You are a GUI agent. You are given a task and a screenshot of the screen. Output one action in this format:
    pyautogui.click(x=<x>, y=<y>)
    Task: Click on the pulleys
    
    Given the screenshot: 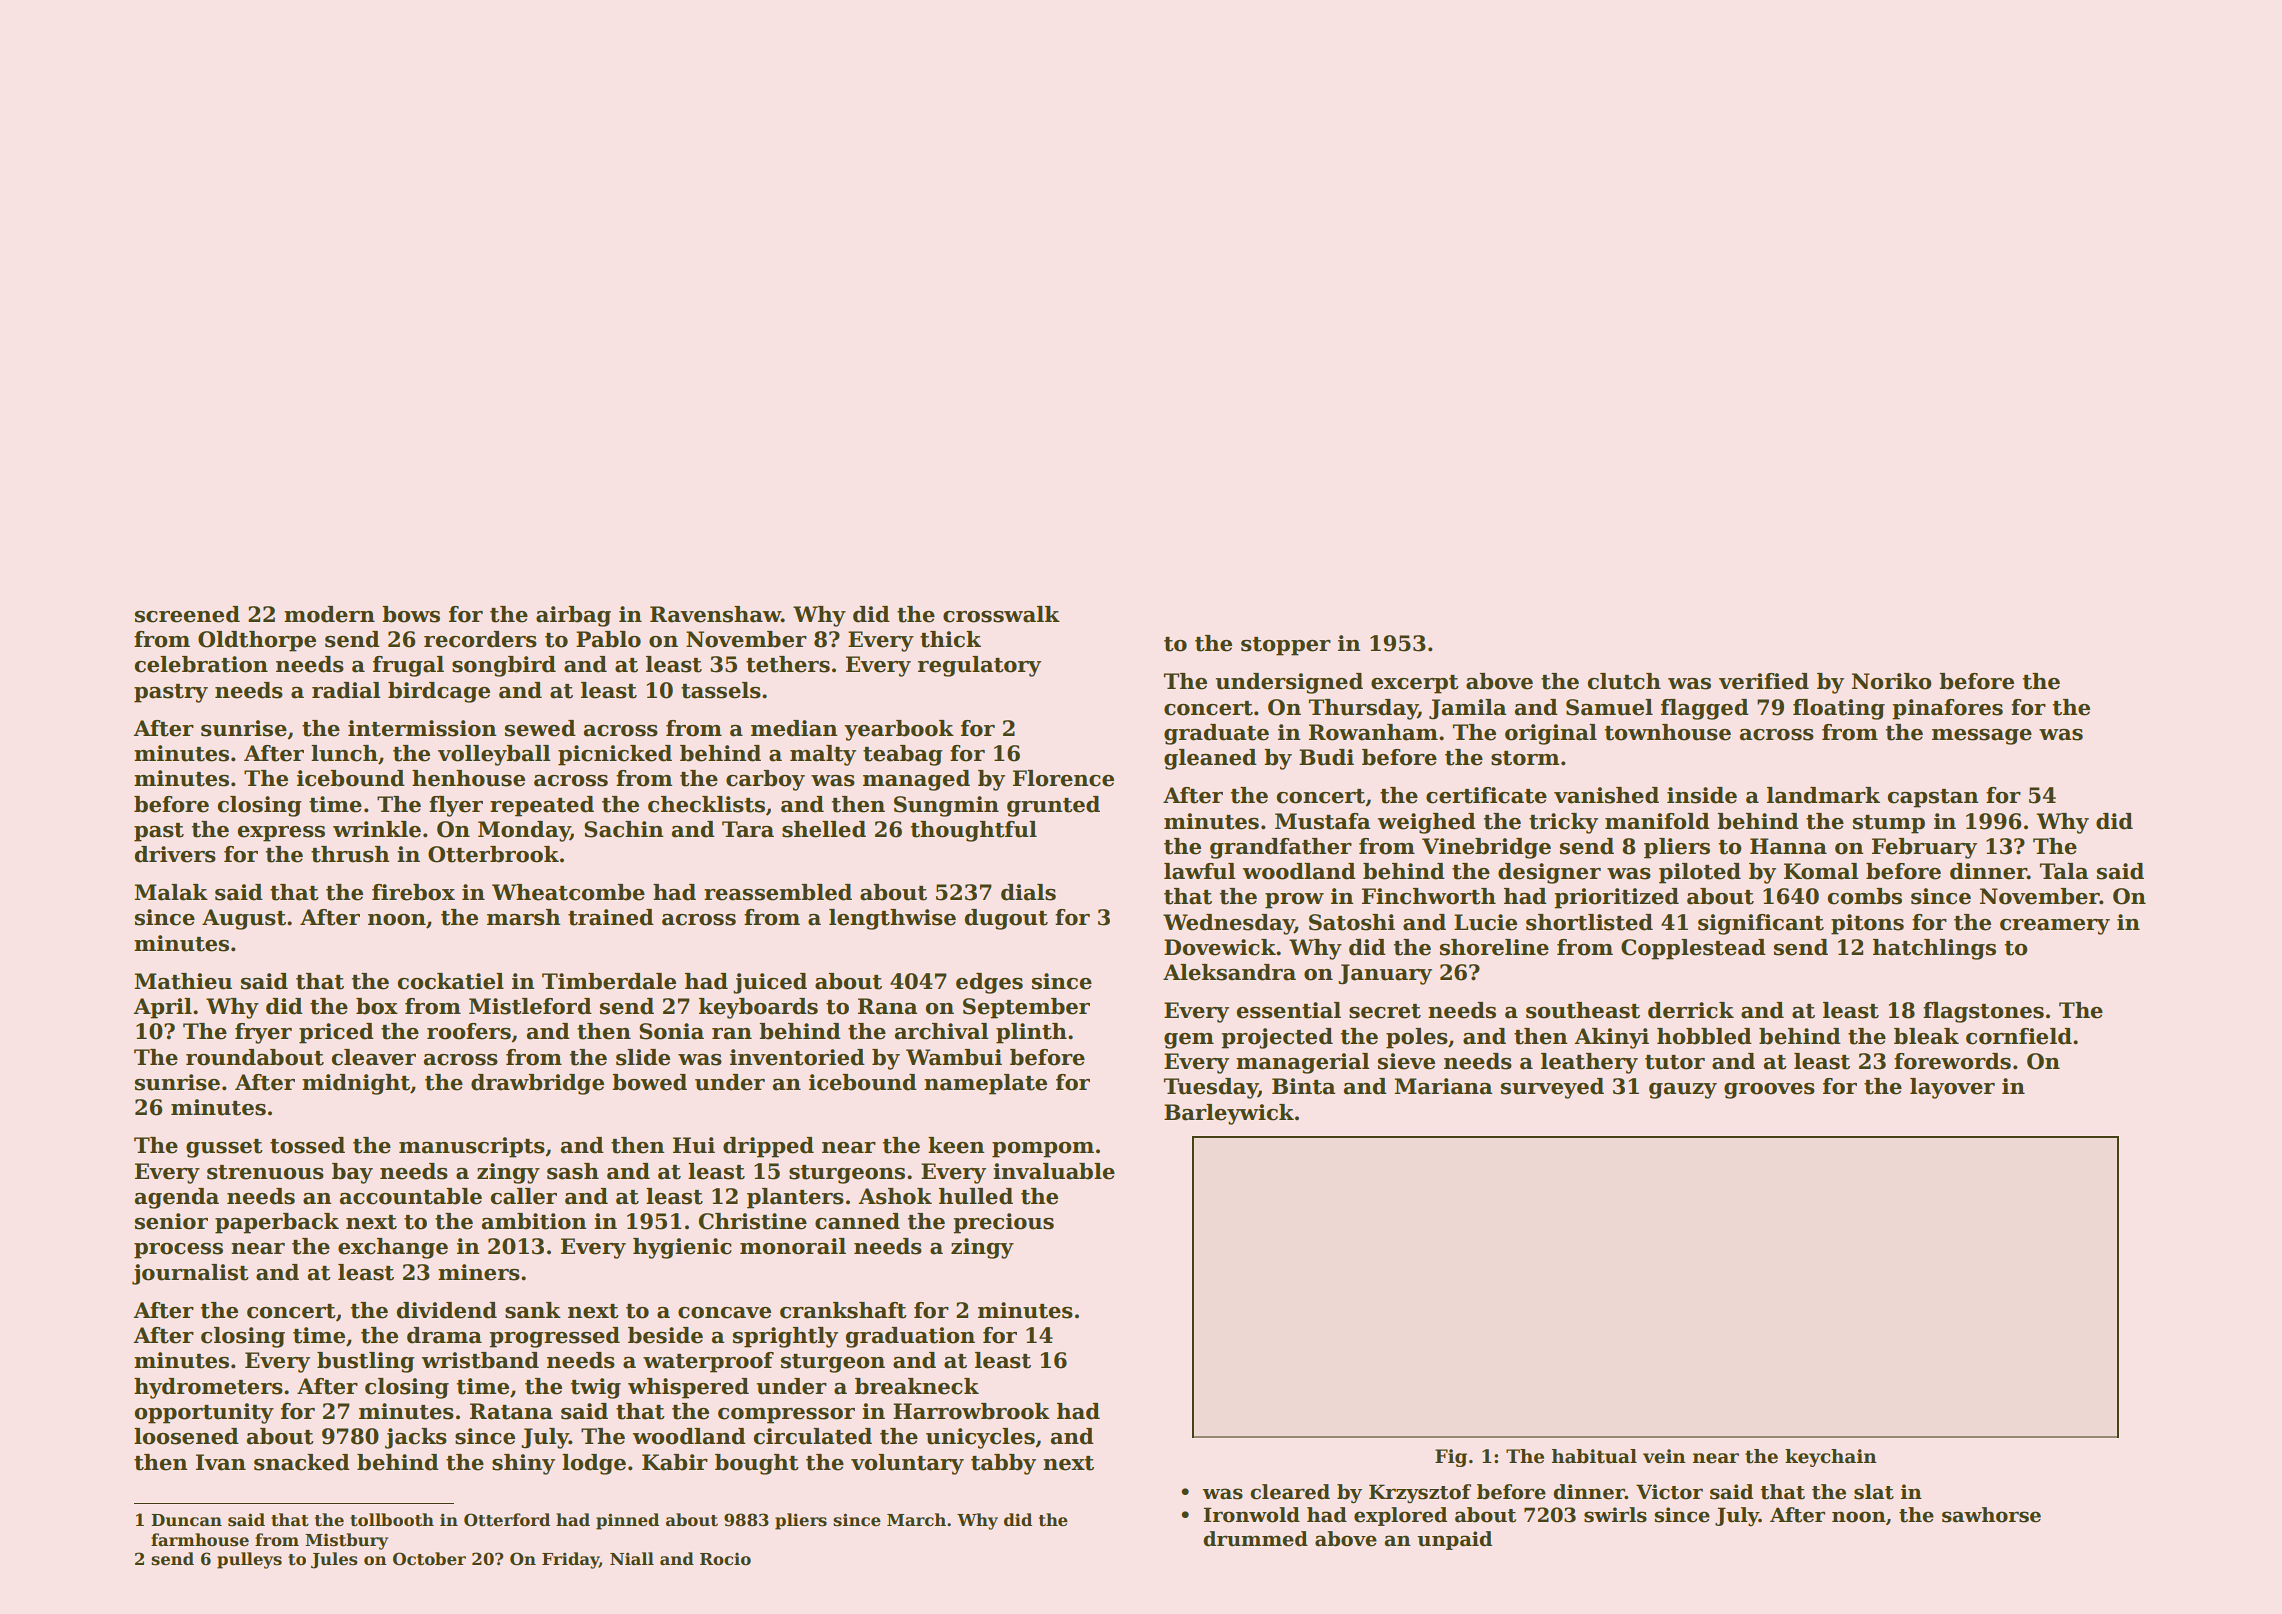 What is the action you would take?
    pyautogui.click(x=249, y=1560)
